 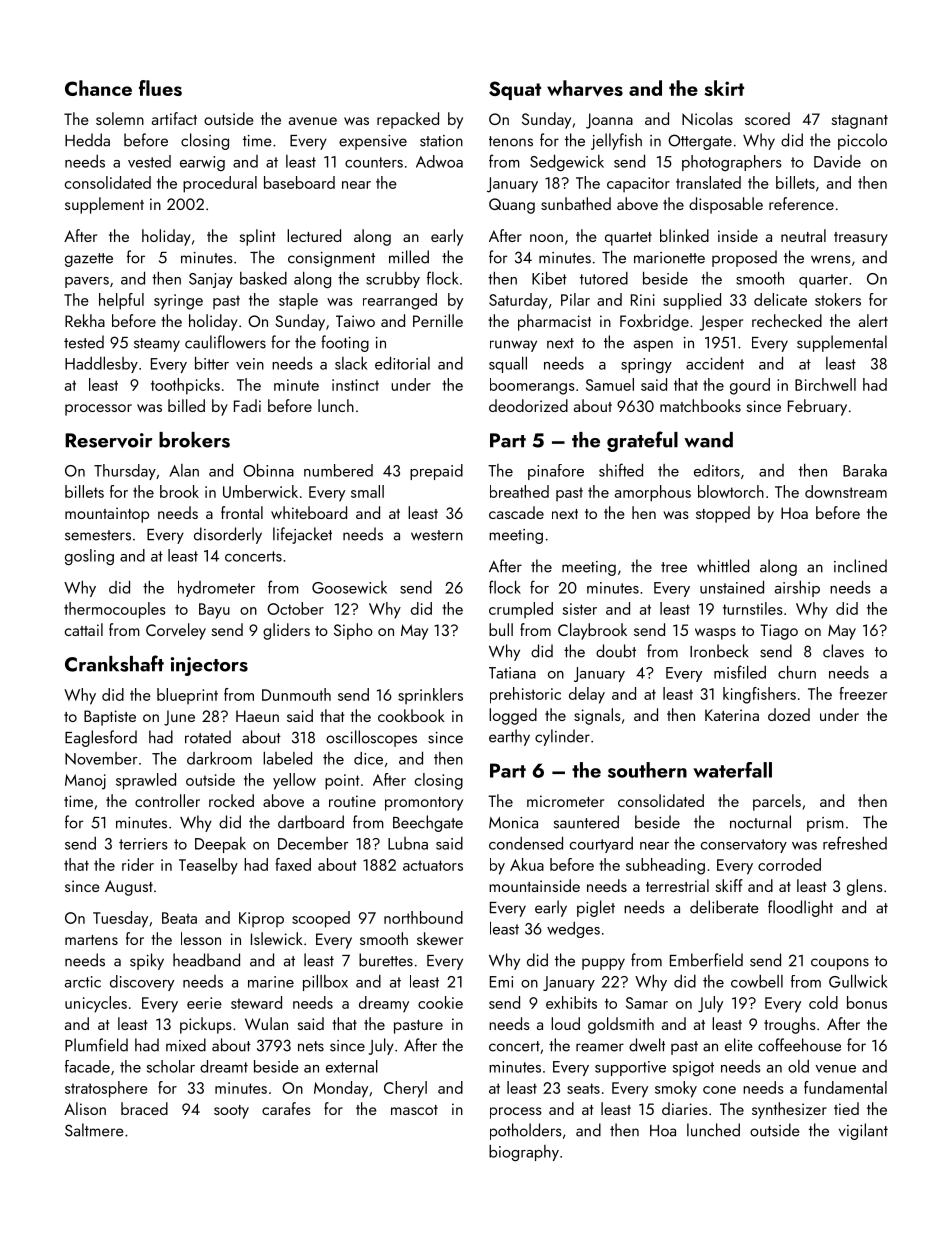 What do you see at coordinates (780, 299) in the screenshot?
I see `delicate` at bounding box center [780, 299].
